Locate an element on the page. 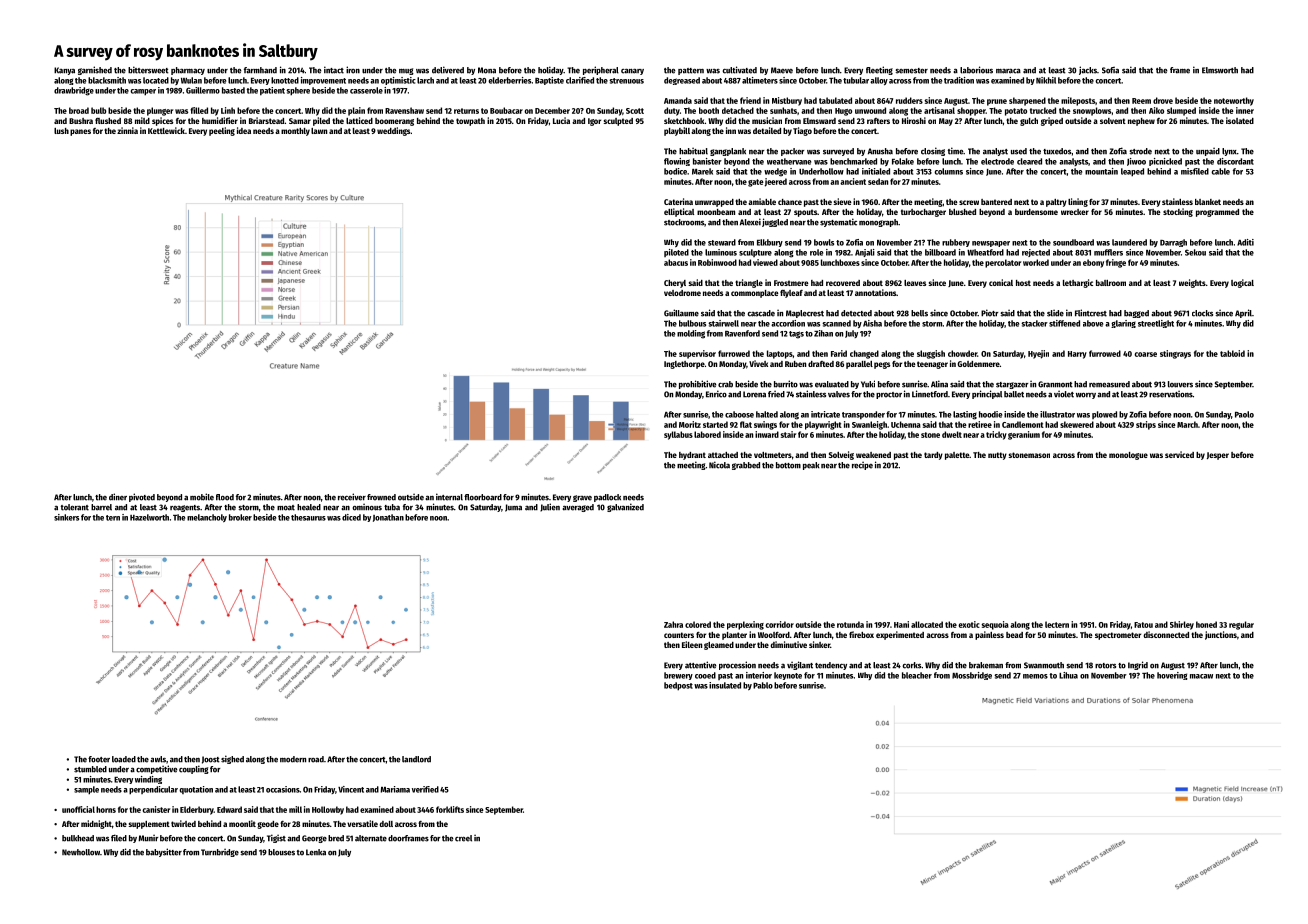  blouses is located at coordinates (281, 852).
